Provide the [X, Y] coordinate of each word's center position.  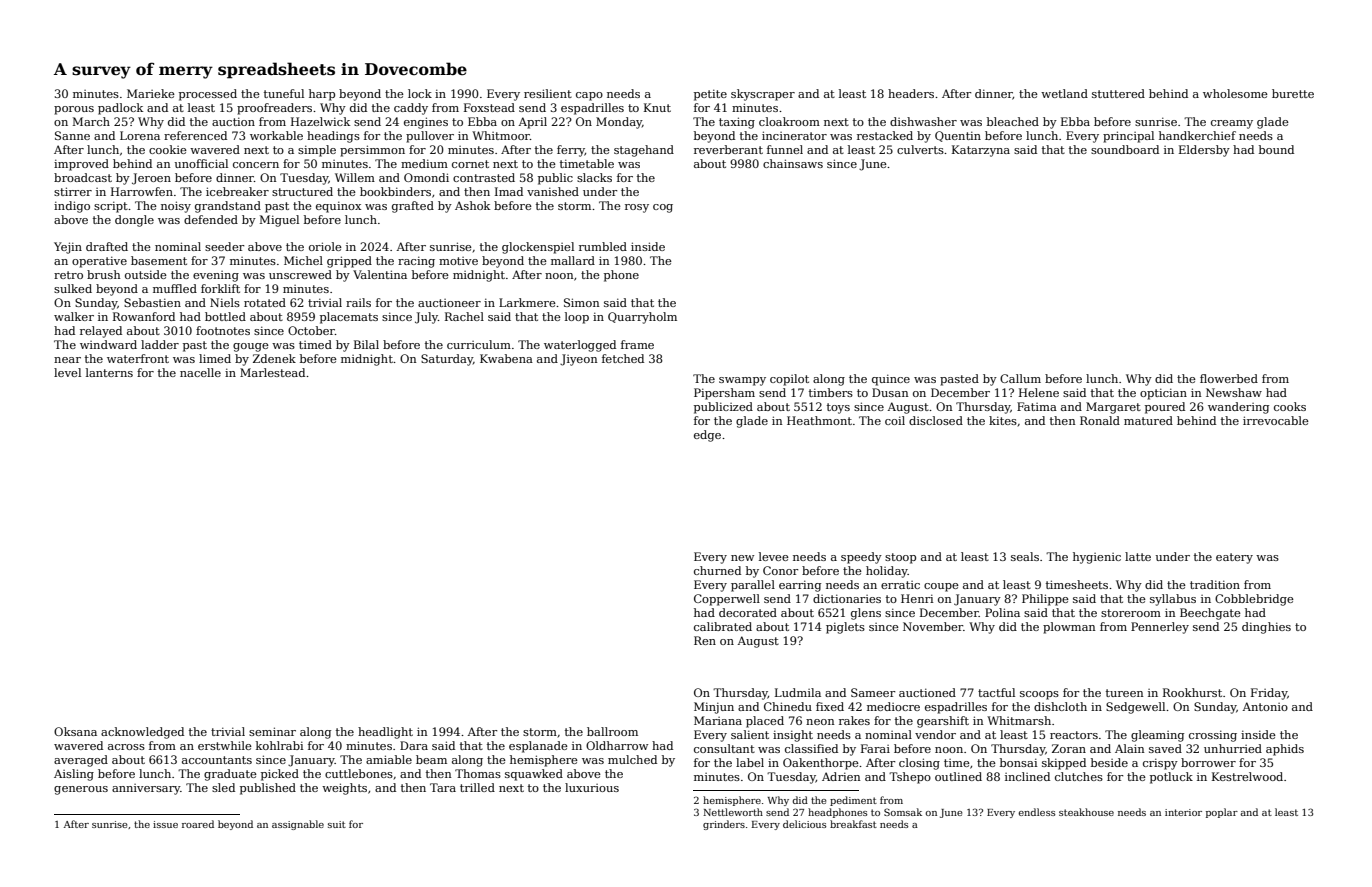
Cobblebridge [1254, 600]
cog [663, 208]
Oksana [75, 731]
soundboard [1125, 149]
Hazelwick [320, 121]
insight [793, 736]
